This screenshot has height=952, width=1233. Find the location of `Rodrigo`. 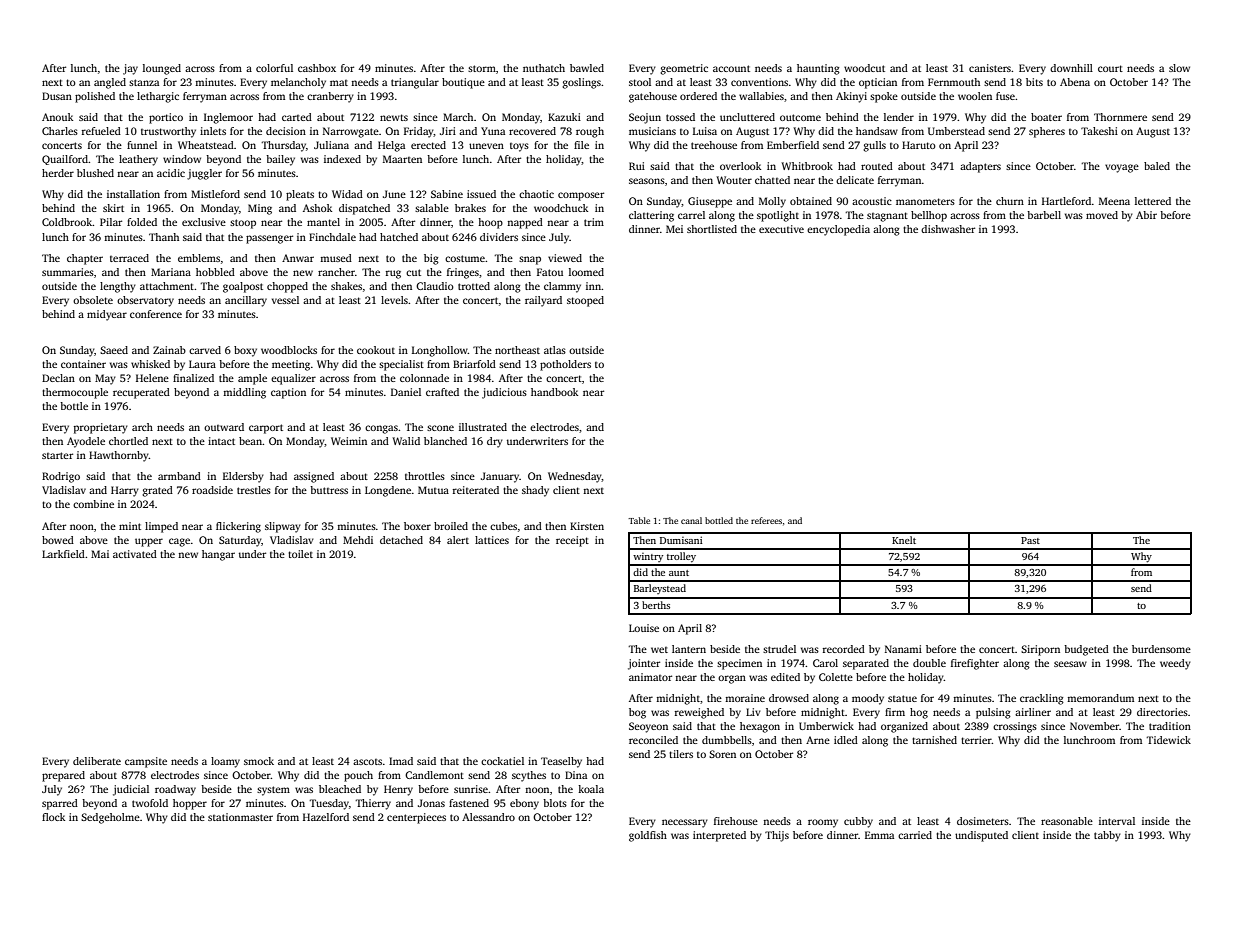

Rodrigo is located at coordinates (61, 477).
